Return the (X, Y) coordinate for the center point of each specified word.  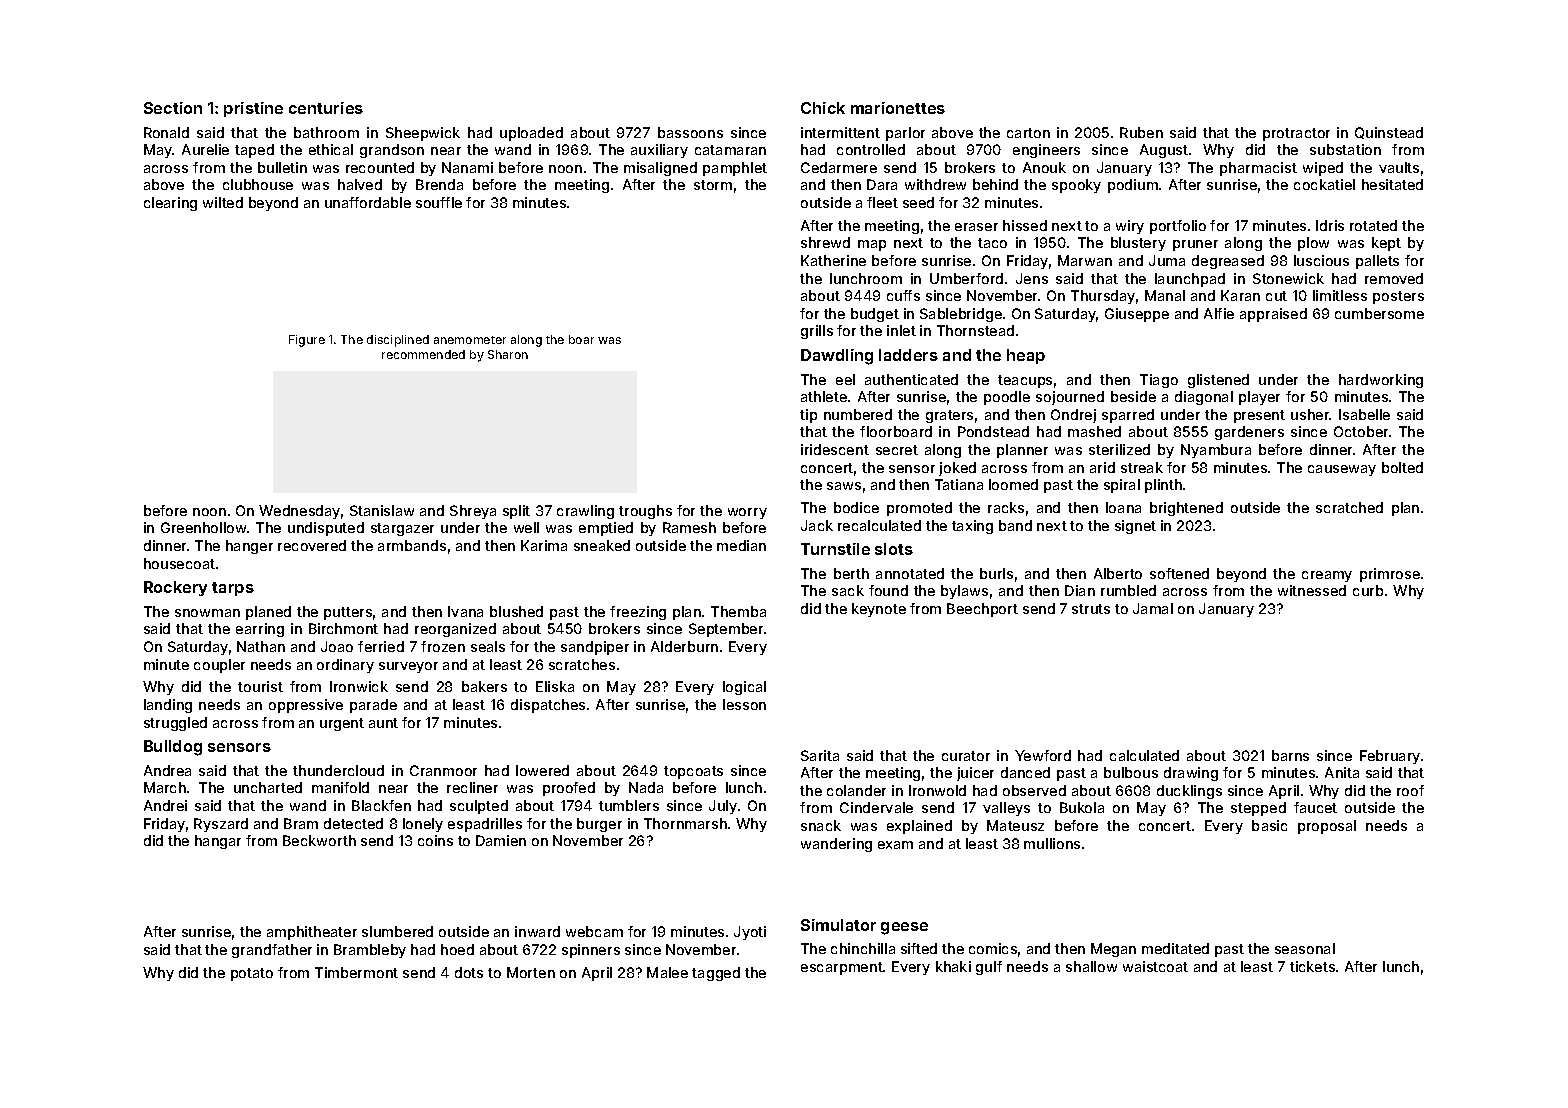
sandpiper (595, 648)
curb (1368, 590)
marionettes (898, 108)
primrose (1390, 575)
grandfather (272, 951)
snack (821, 825)
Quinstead (1389, 133)
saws (844, 486)
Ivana (465, 611)
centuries (326, 108)
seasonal (1305, 948)
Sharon (508, 354)
